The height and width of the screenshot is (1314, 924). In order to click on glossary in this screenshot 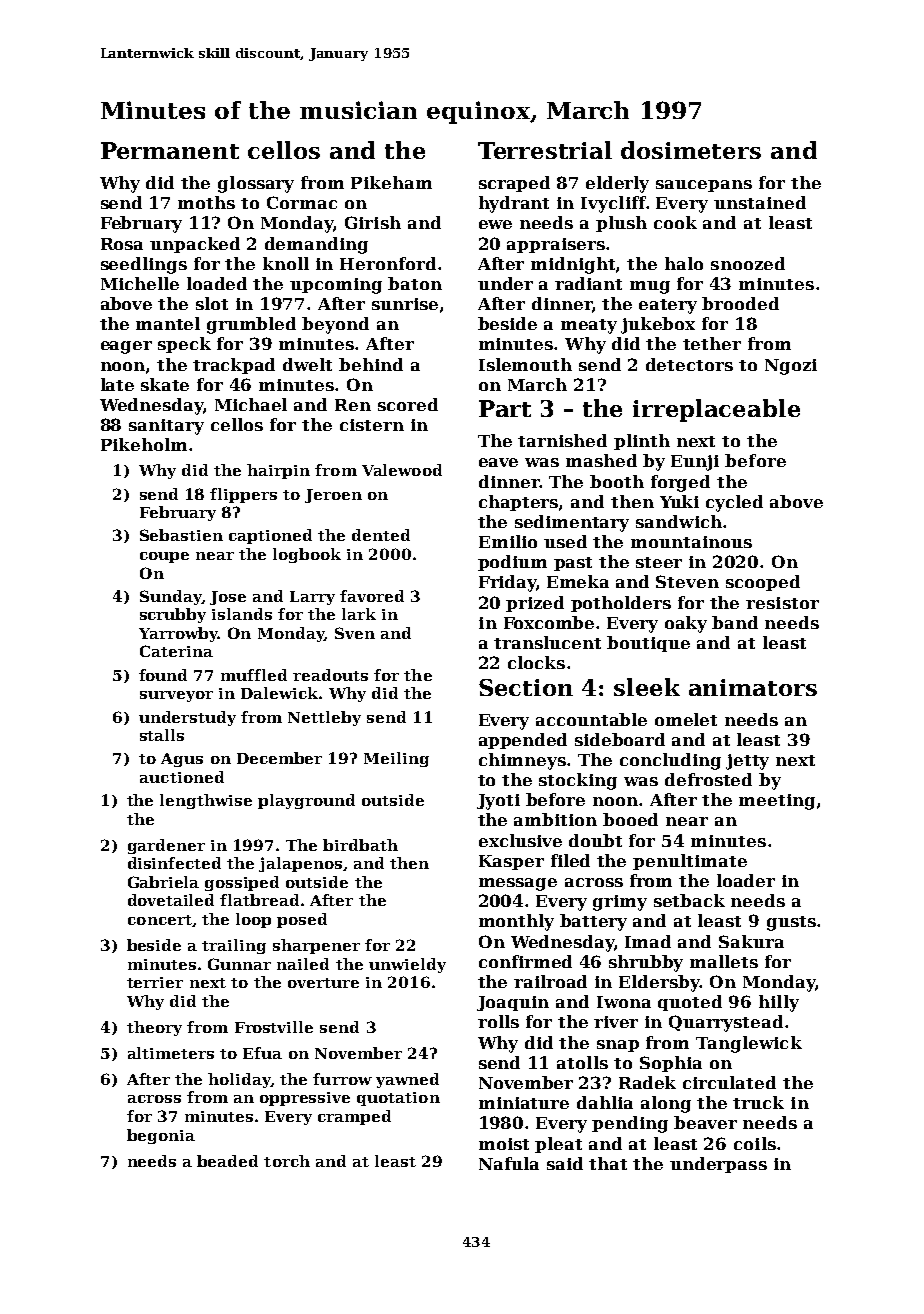, I will do `click(256, 184)`.
